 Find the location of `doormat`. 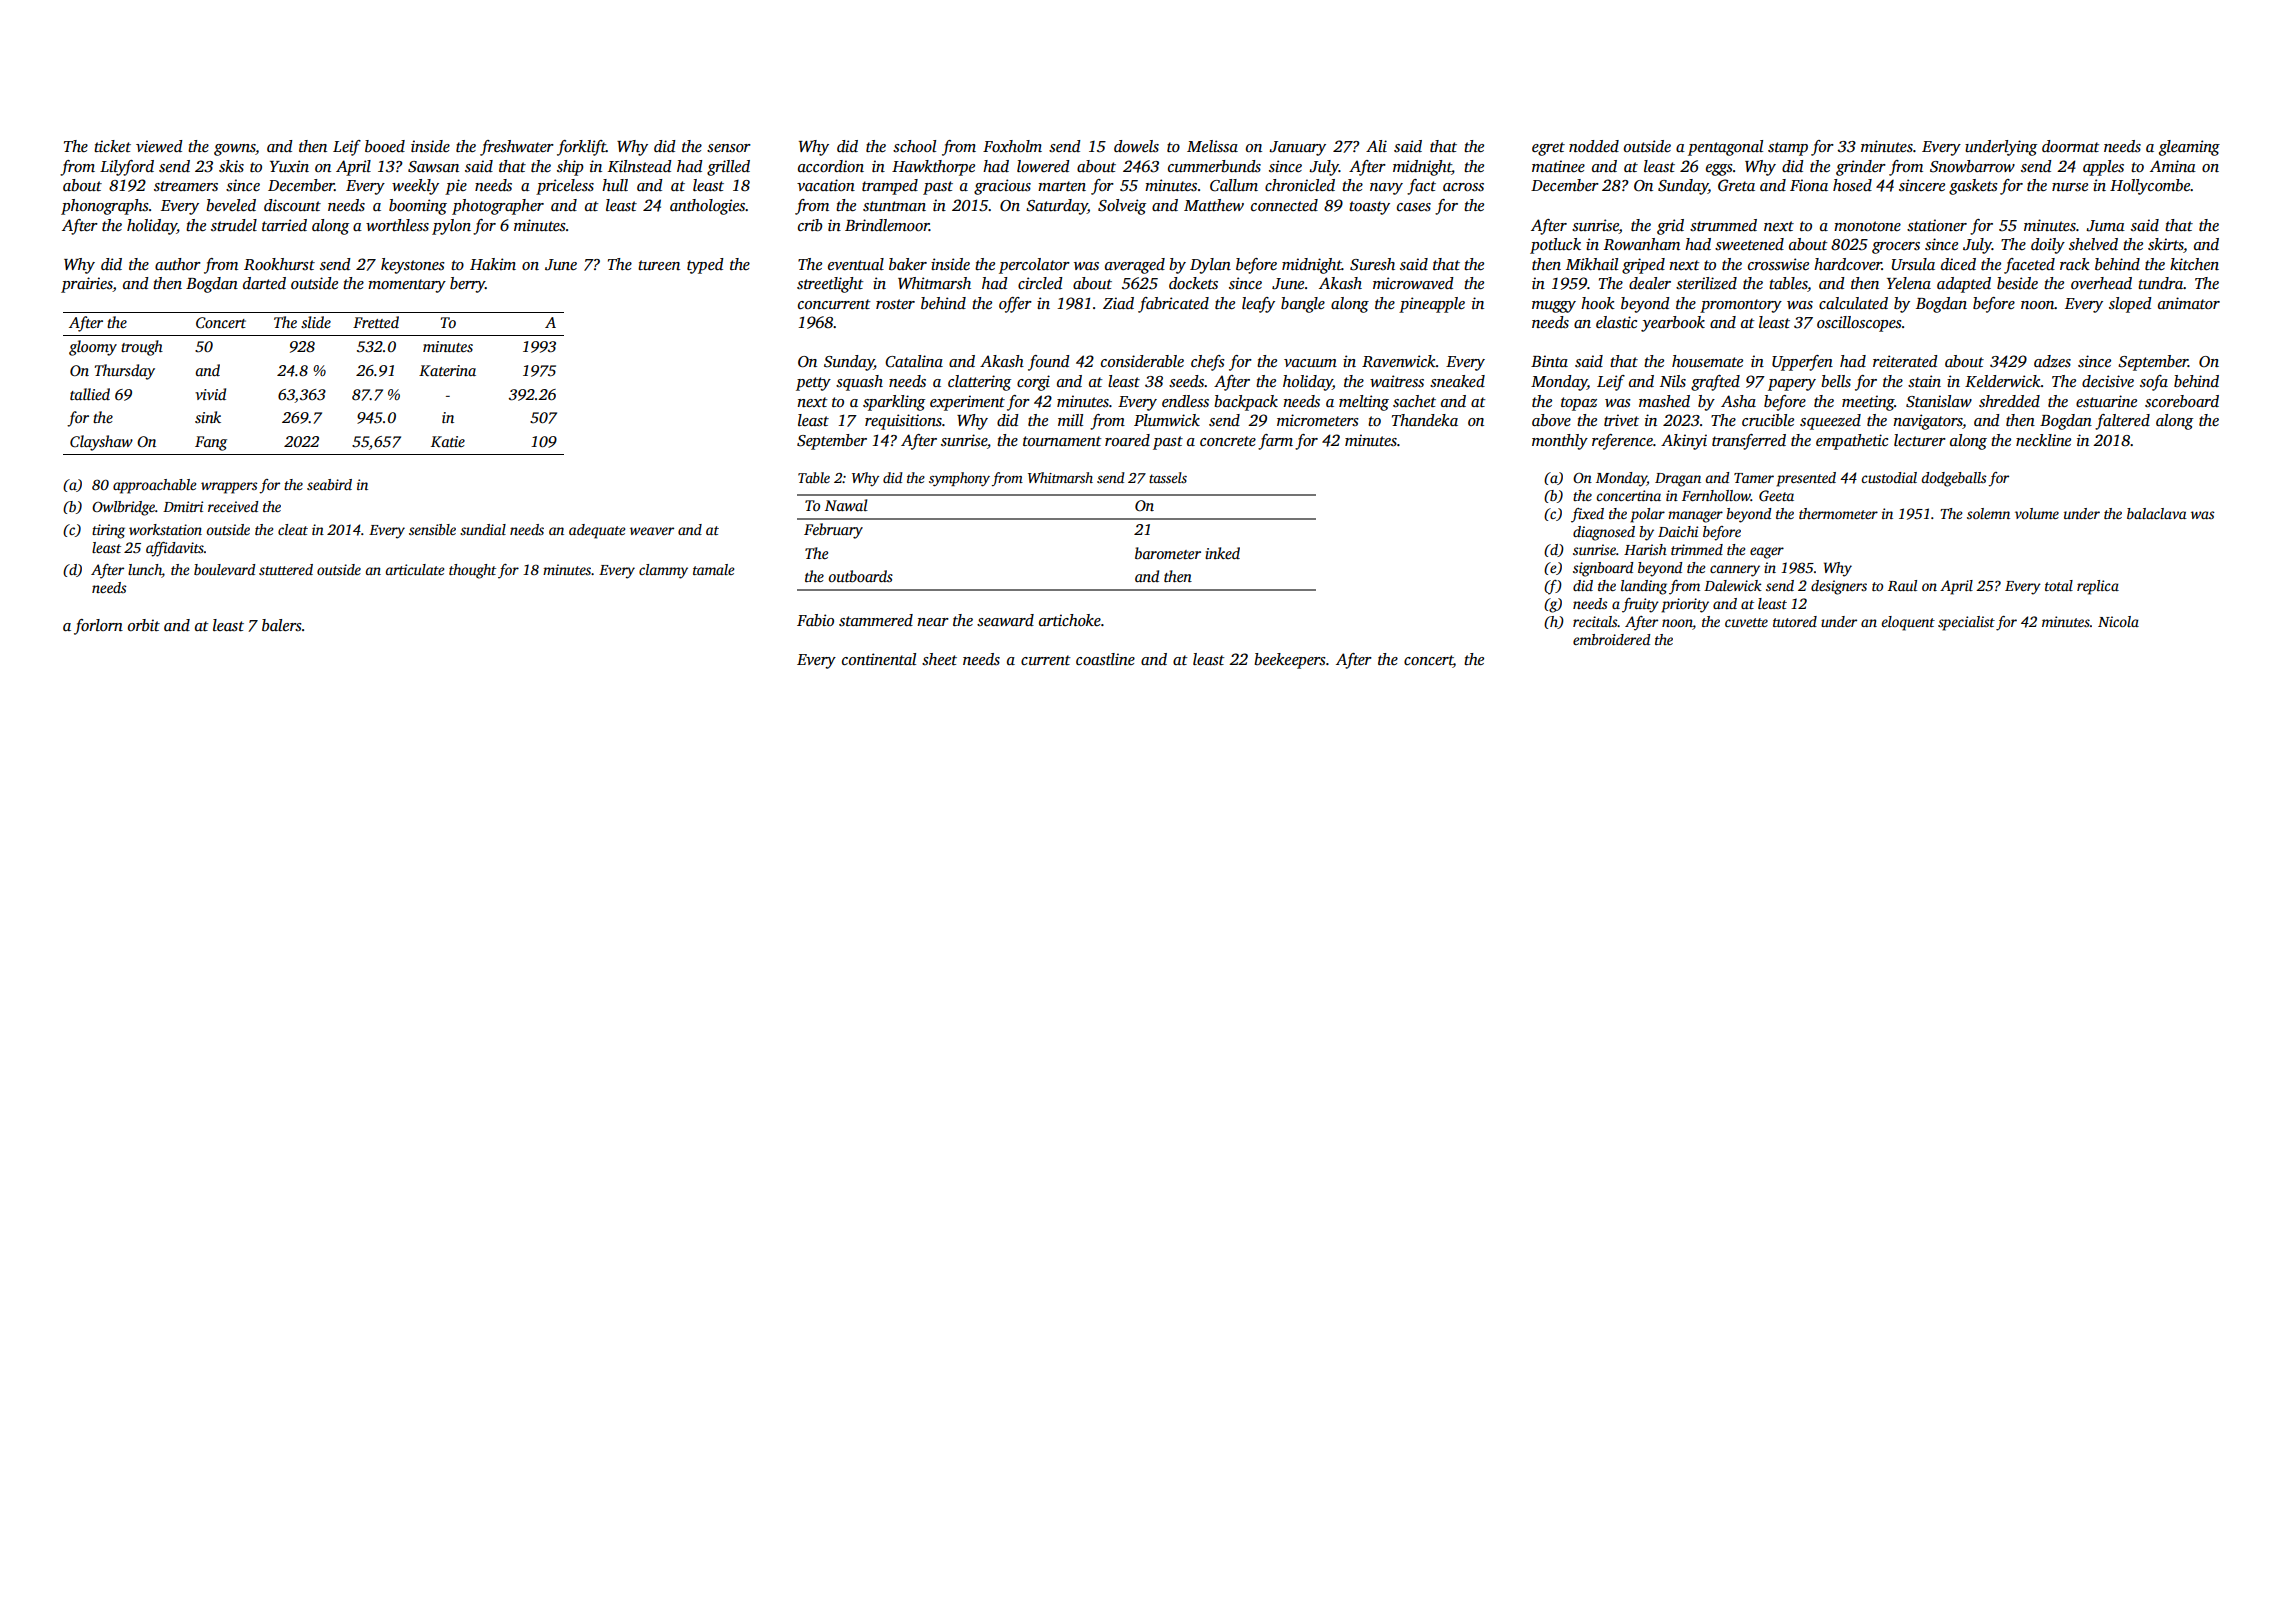

doormat is located at coordinates (2071, 146).
